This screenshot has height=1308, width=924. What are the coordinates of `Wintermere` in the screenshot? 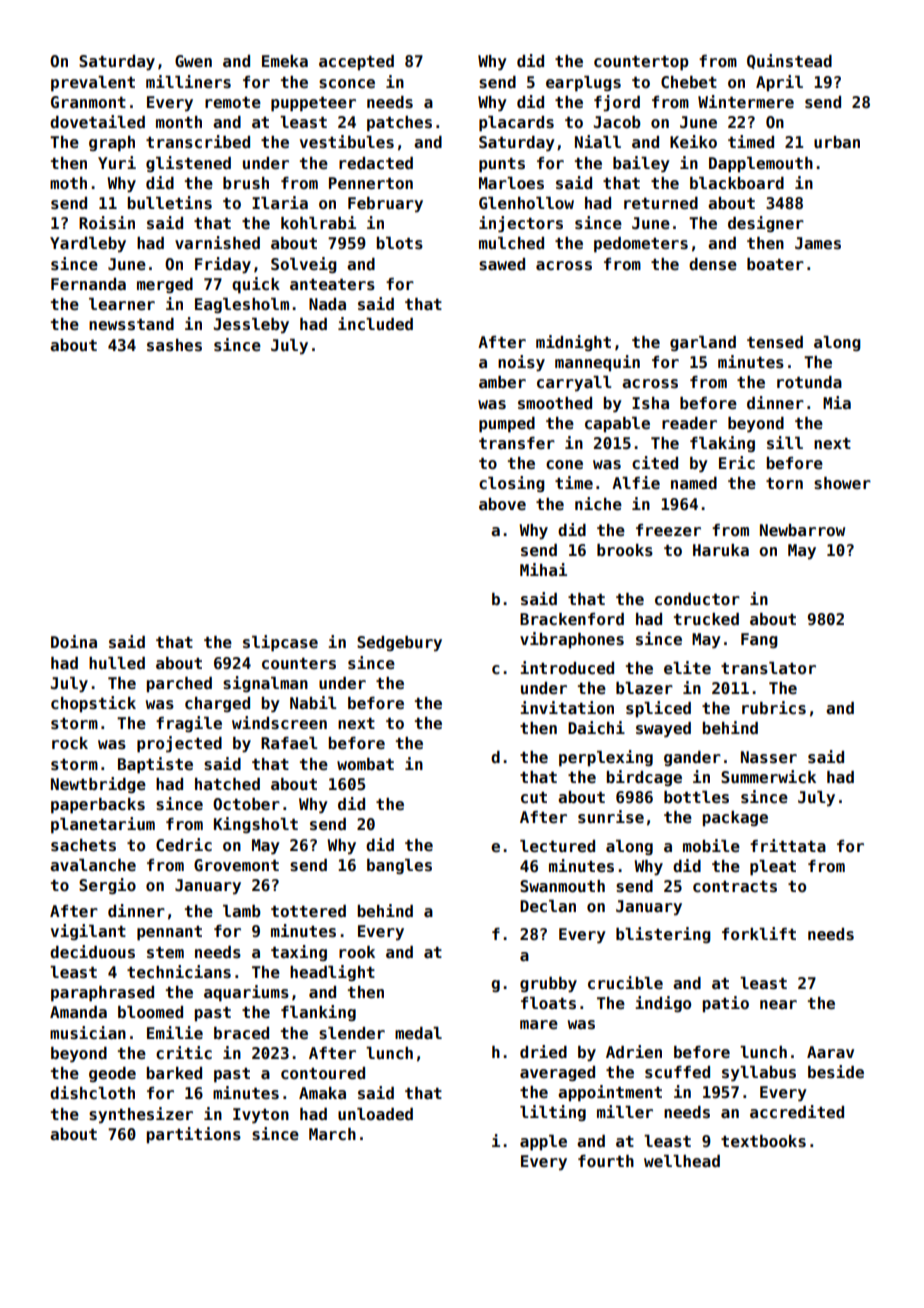 It's located at (746, 101).
